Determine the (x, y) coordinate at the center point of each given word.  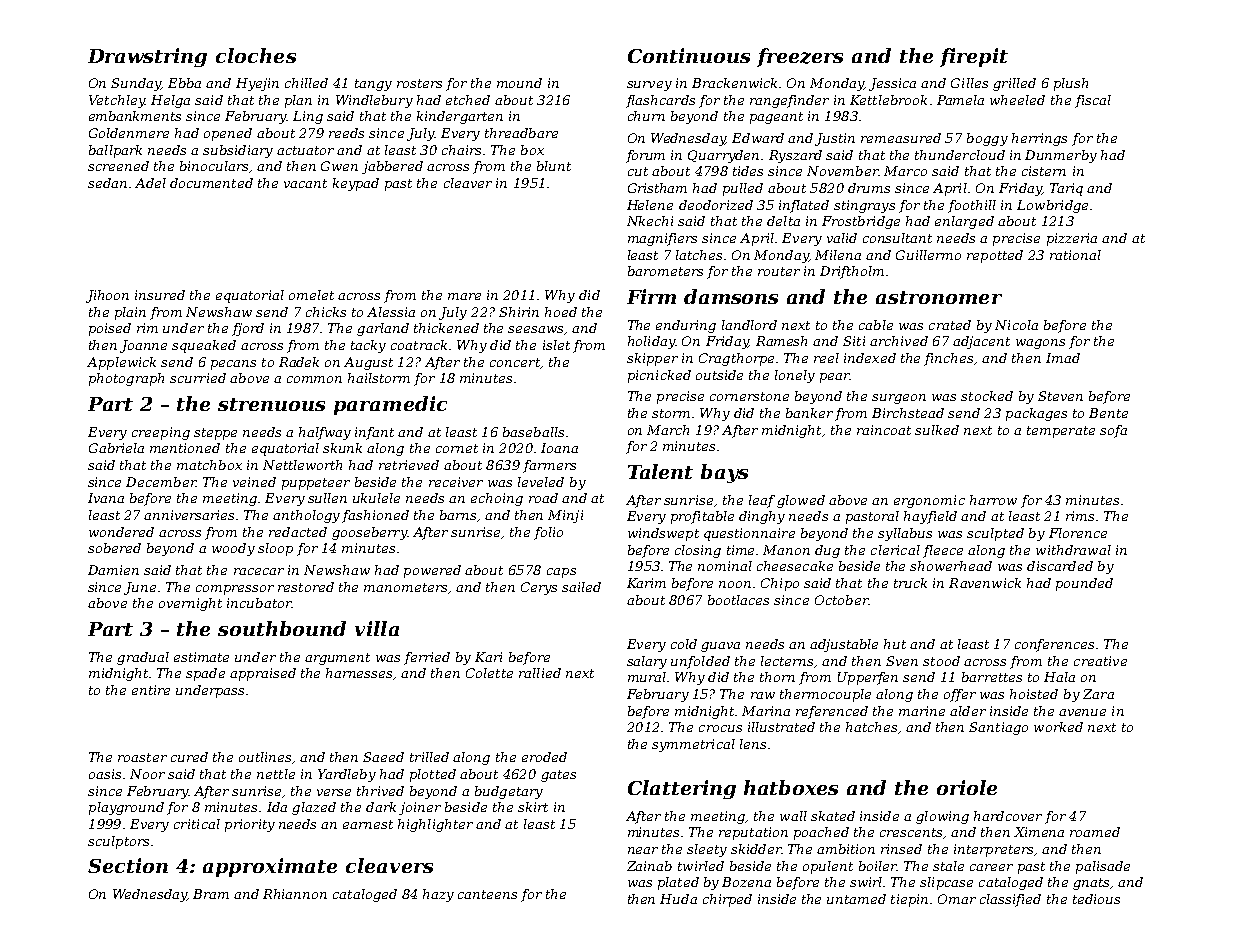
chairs (461, 150)
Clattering (682, 789)
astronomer (939, 297)
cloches (256, 55)
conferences (1054, 645)
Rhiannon (295, 894)
